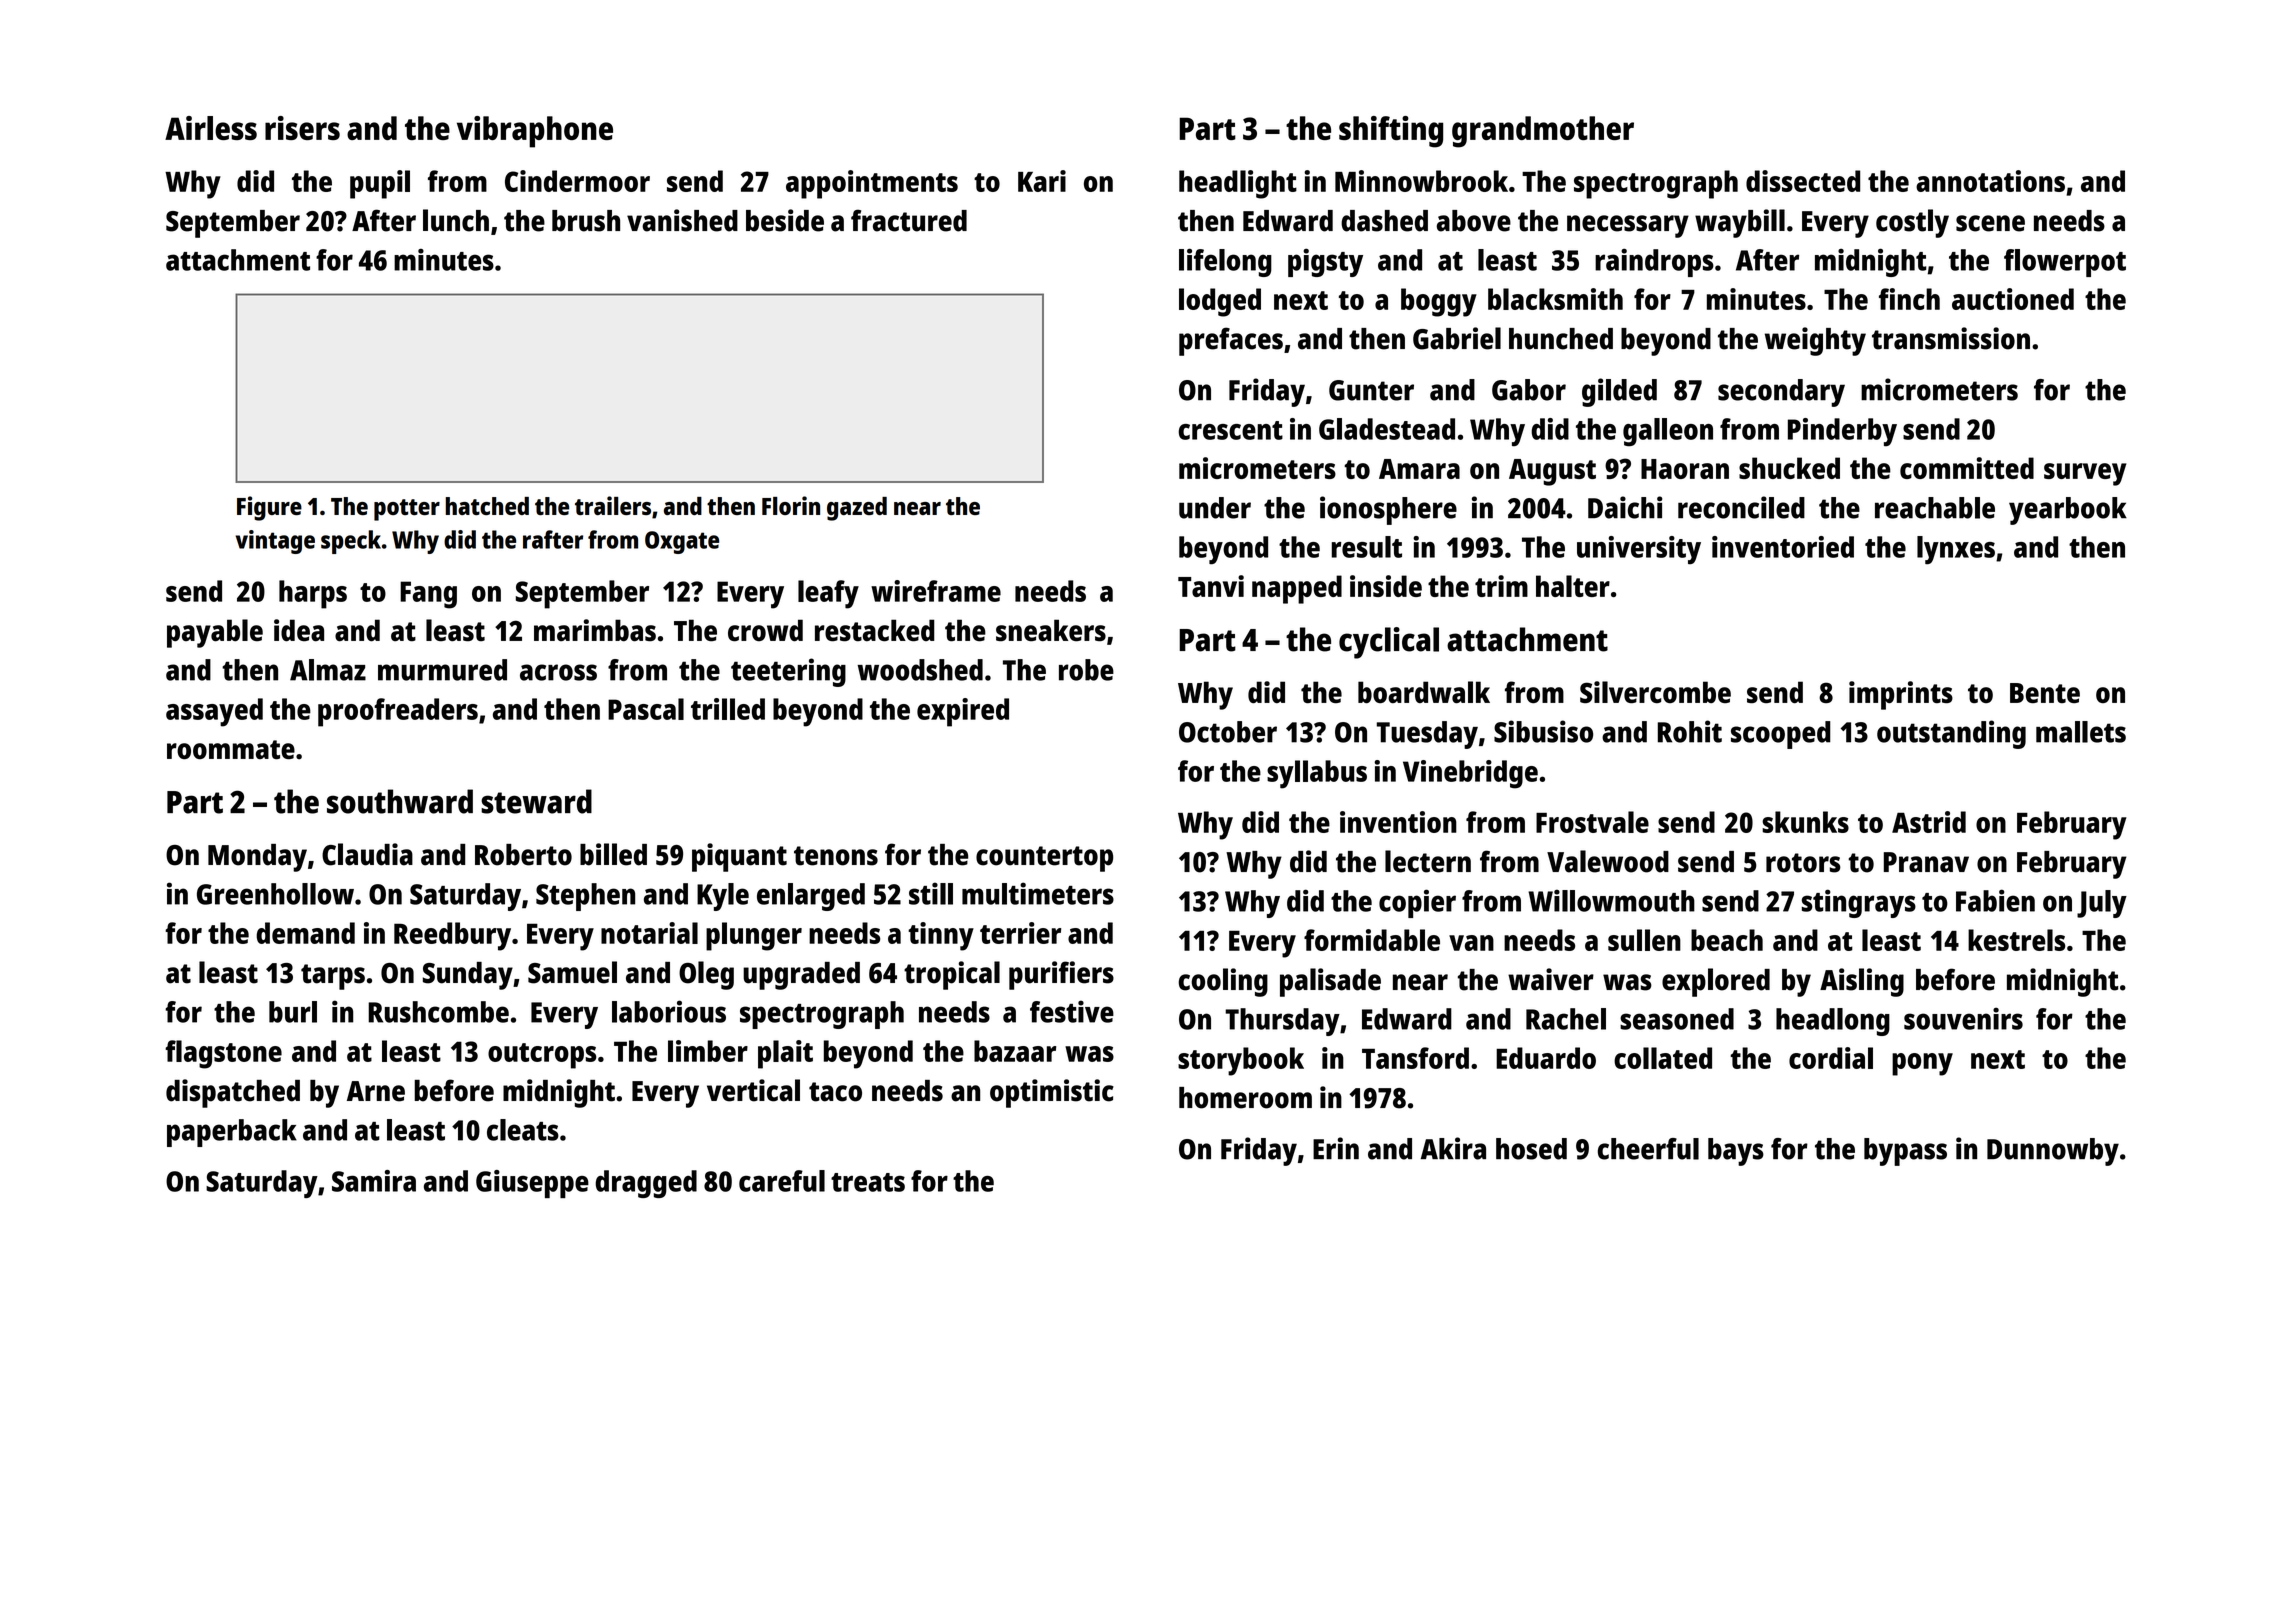 The image size is (2292, 1620). Describe the element at coordinates (232, 1133) in the screenshot. I see `paperback` at that location.
